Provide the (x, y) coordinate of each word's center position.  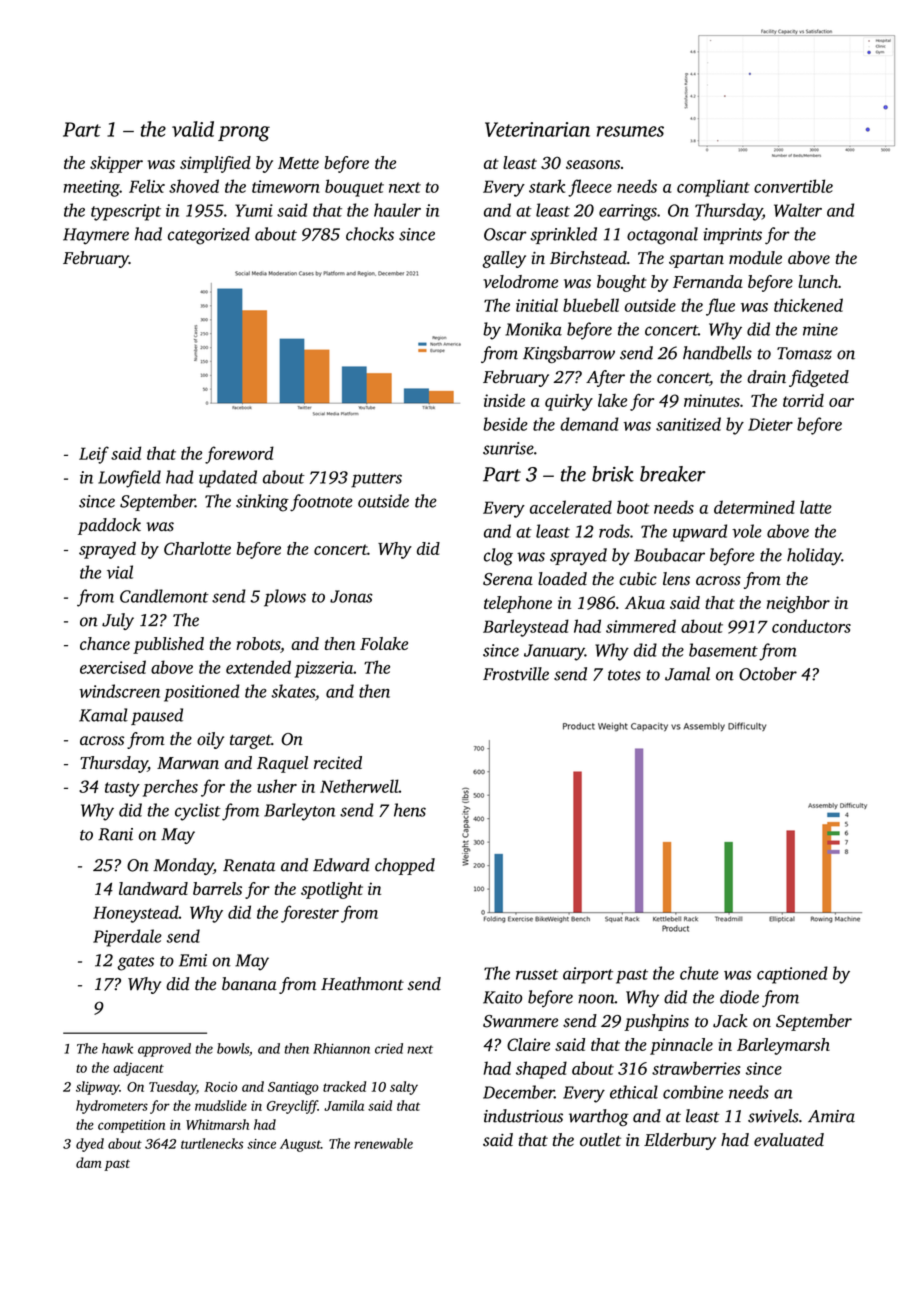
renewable (383, 1143)
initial (537, 305)
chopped (405, 866)
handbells (717, 353)
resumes (630, 131)
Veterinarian (537, 129)
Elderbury (680, 1141)
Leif (94, 455)
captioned (792, 975)
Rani (115, 834)
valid (193, 129)
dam (89, 1162)
